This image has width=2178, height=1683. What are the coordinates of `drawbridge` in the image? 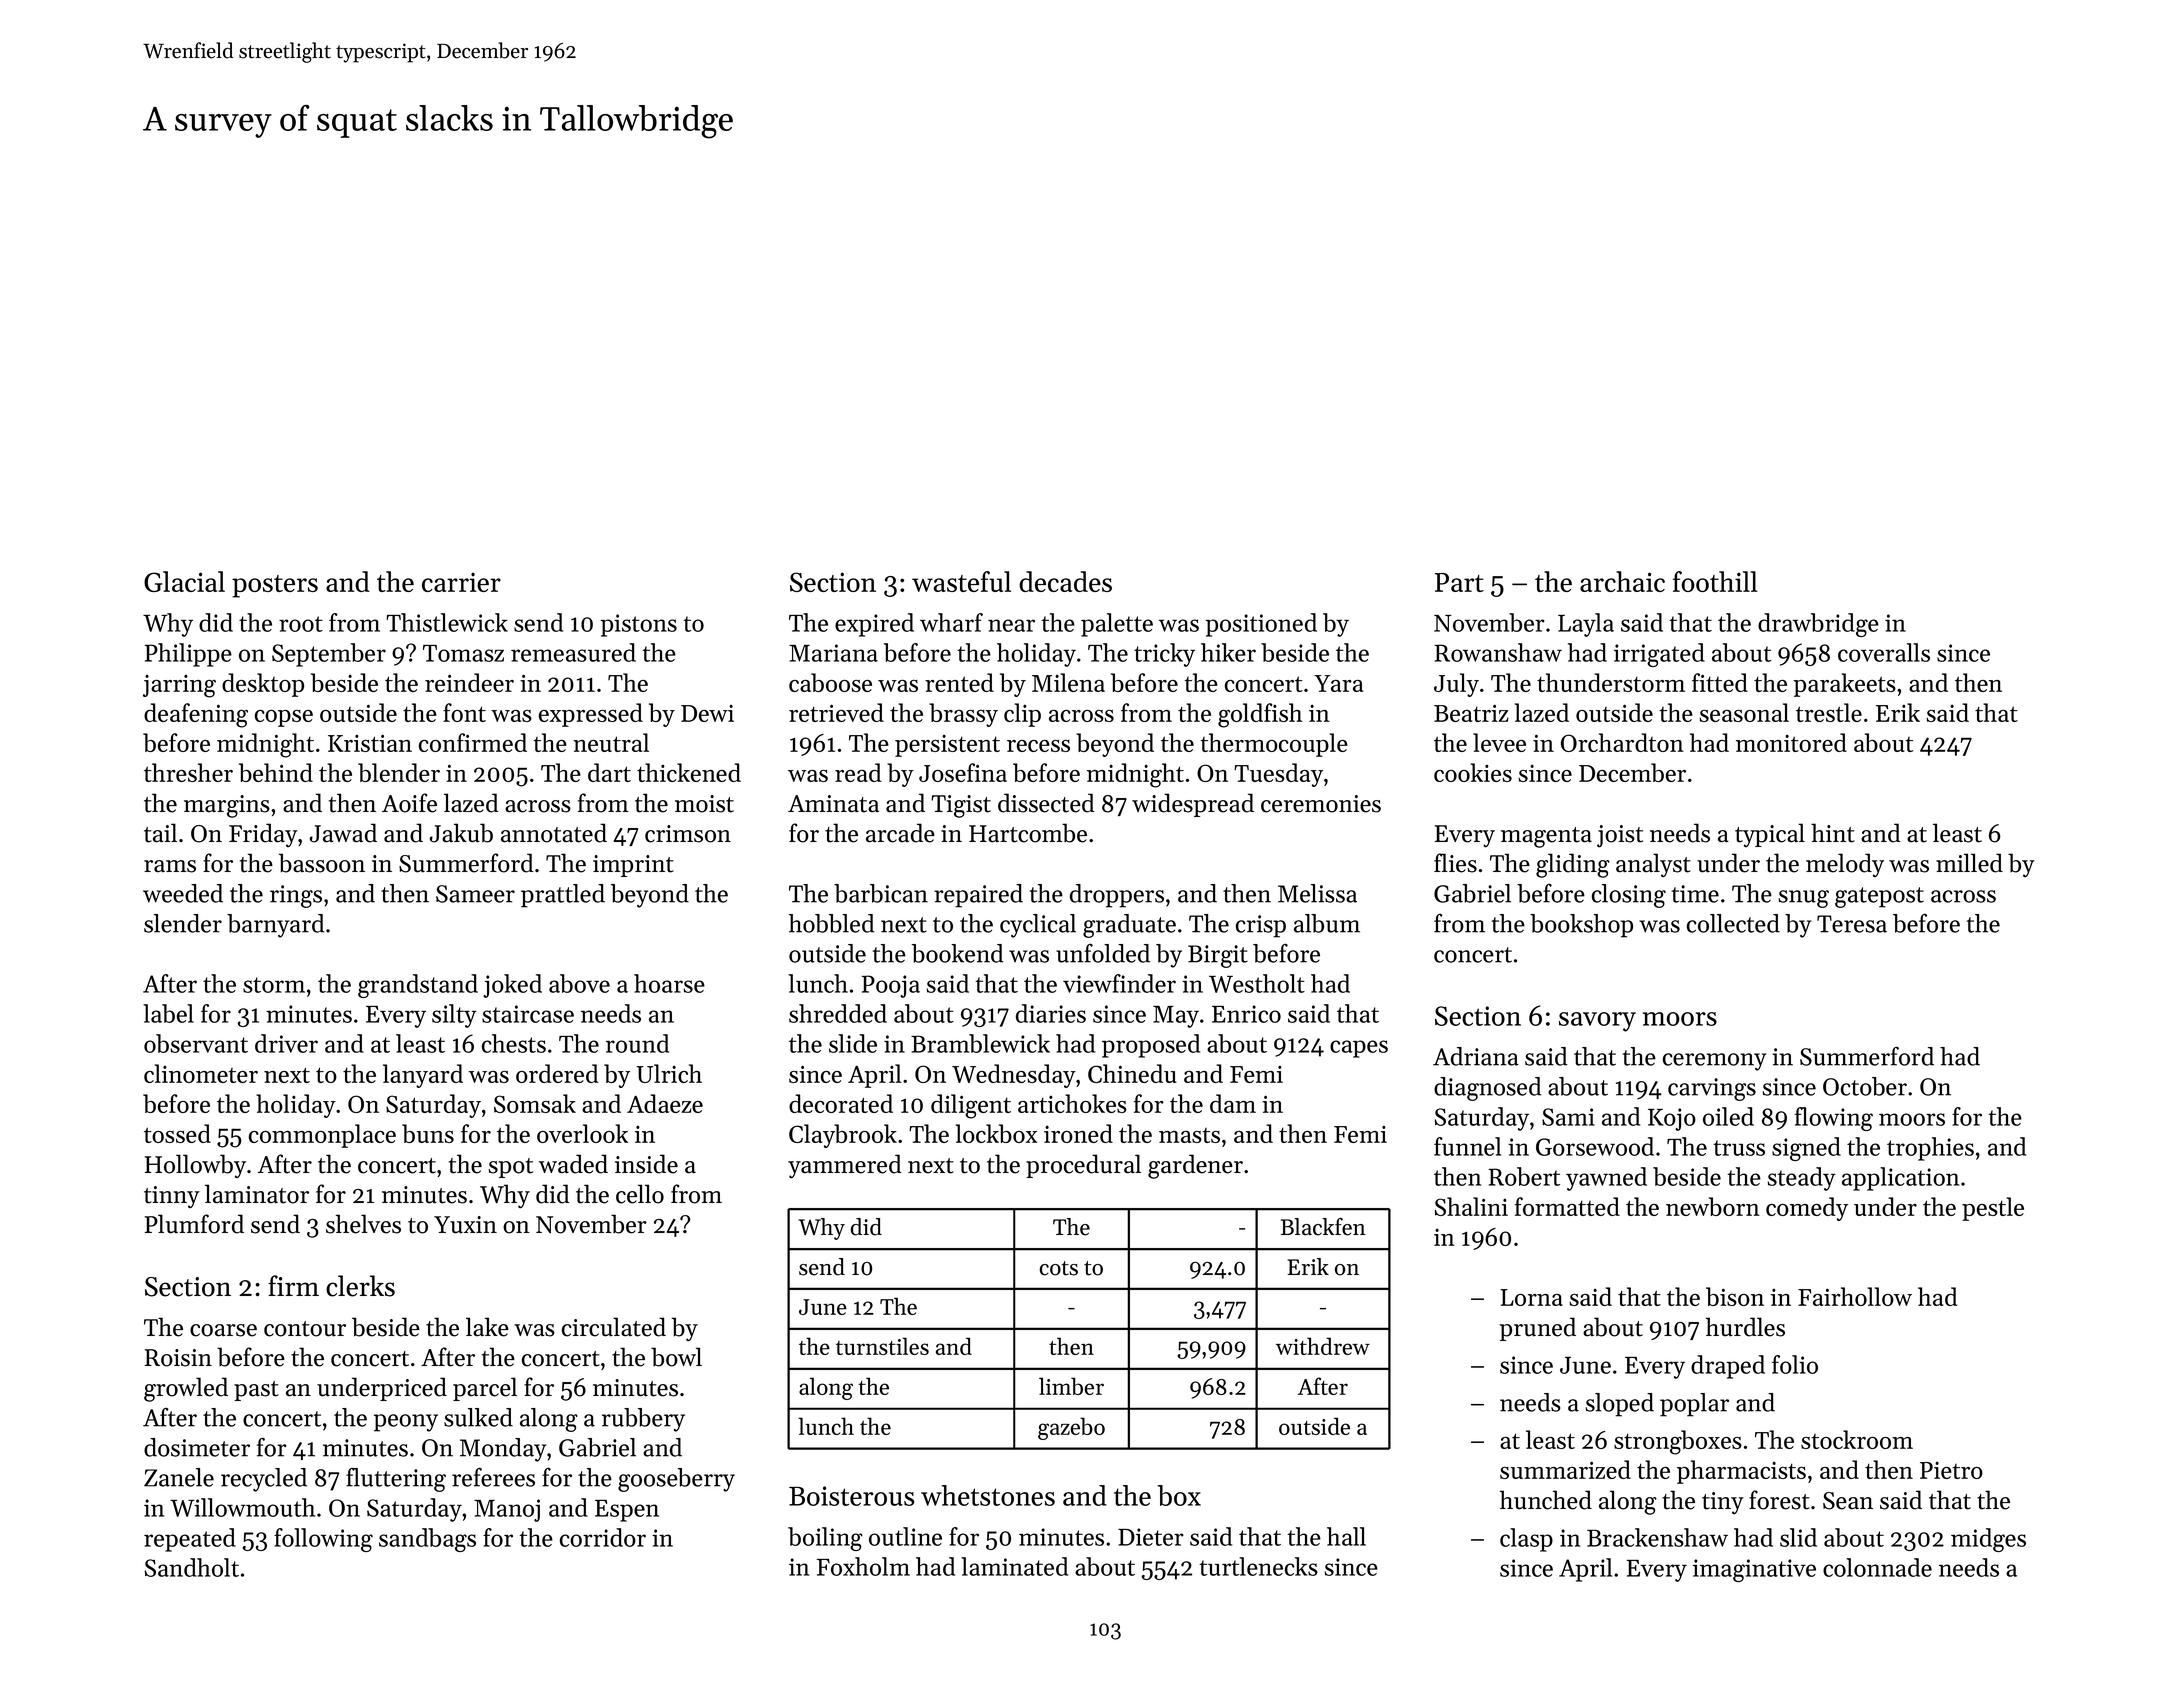 It's located at (1818, 625).
